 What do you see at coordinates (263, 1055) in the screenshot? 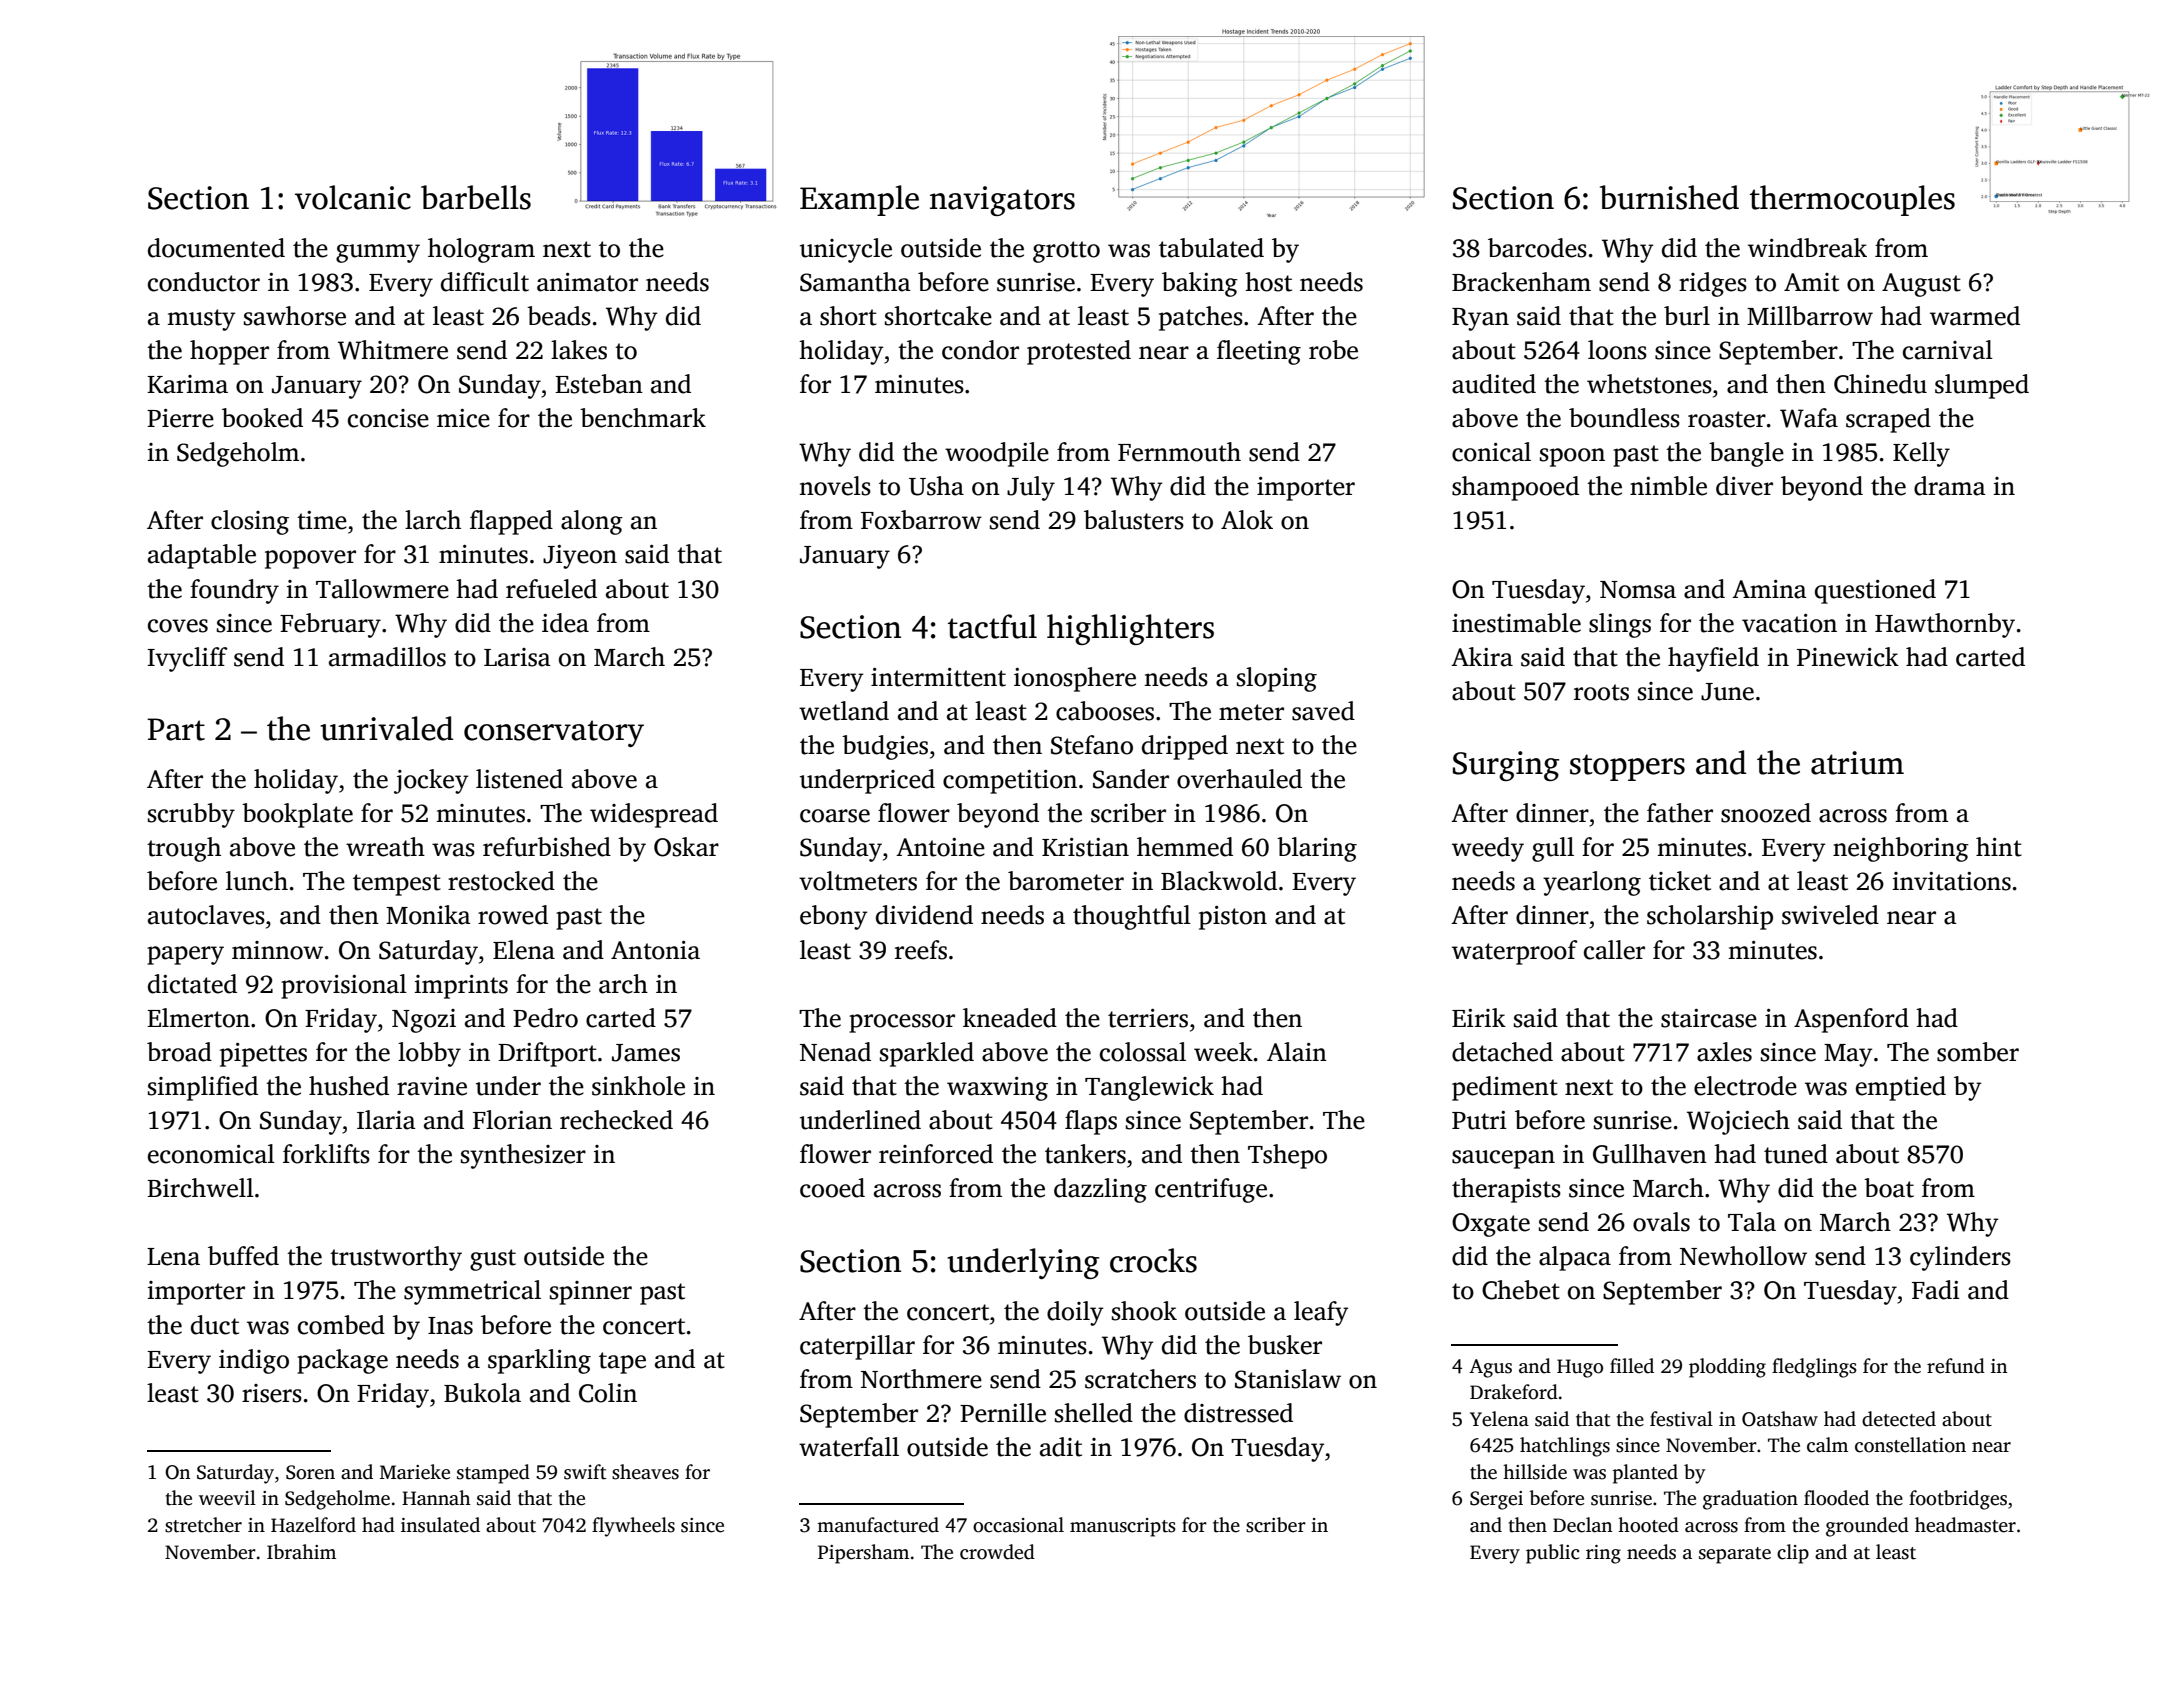
I see `pipettes` at bounding box center [263, 1055].
